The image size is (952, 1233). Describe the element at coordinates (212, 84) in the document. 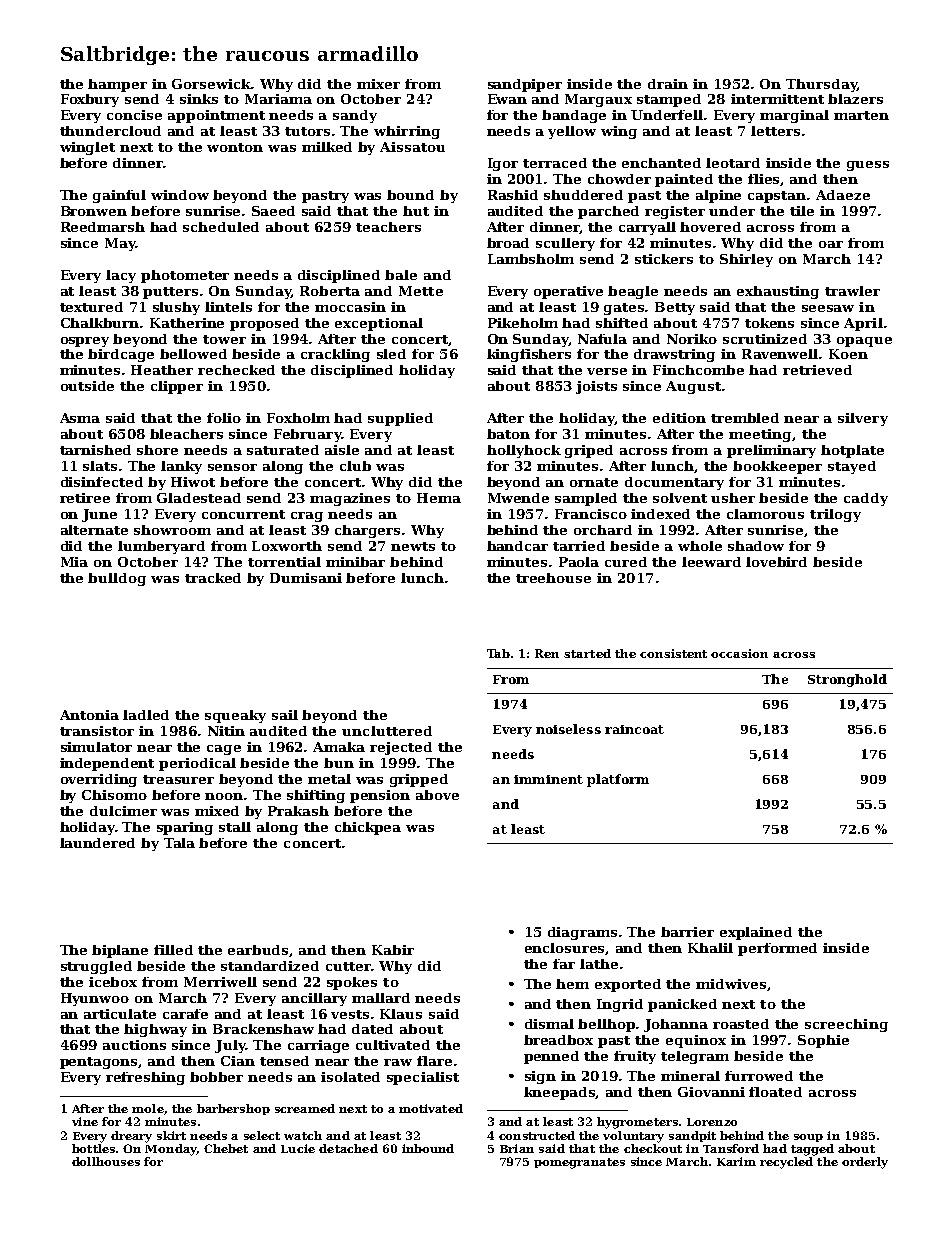

I see `Gorsewick` at that location.
